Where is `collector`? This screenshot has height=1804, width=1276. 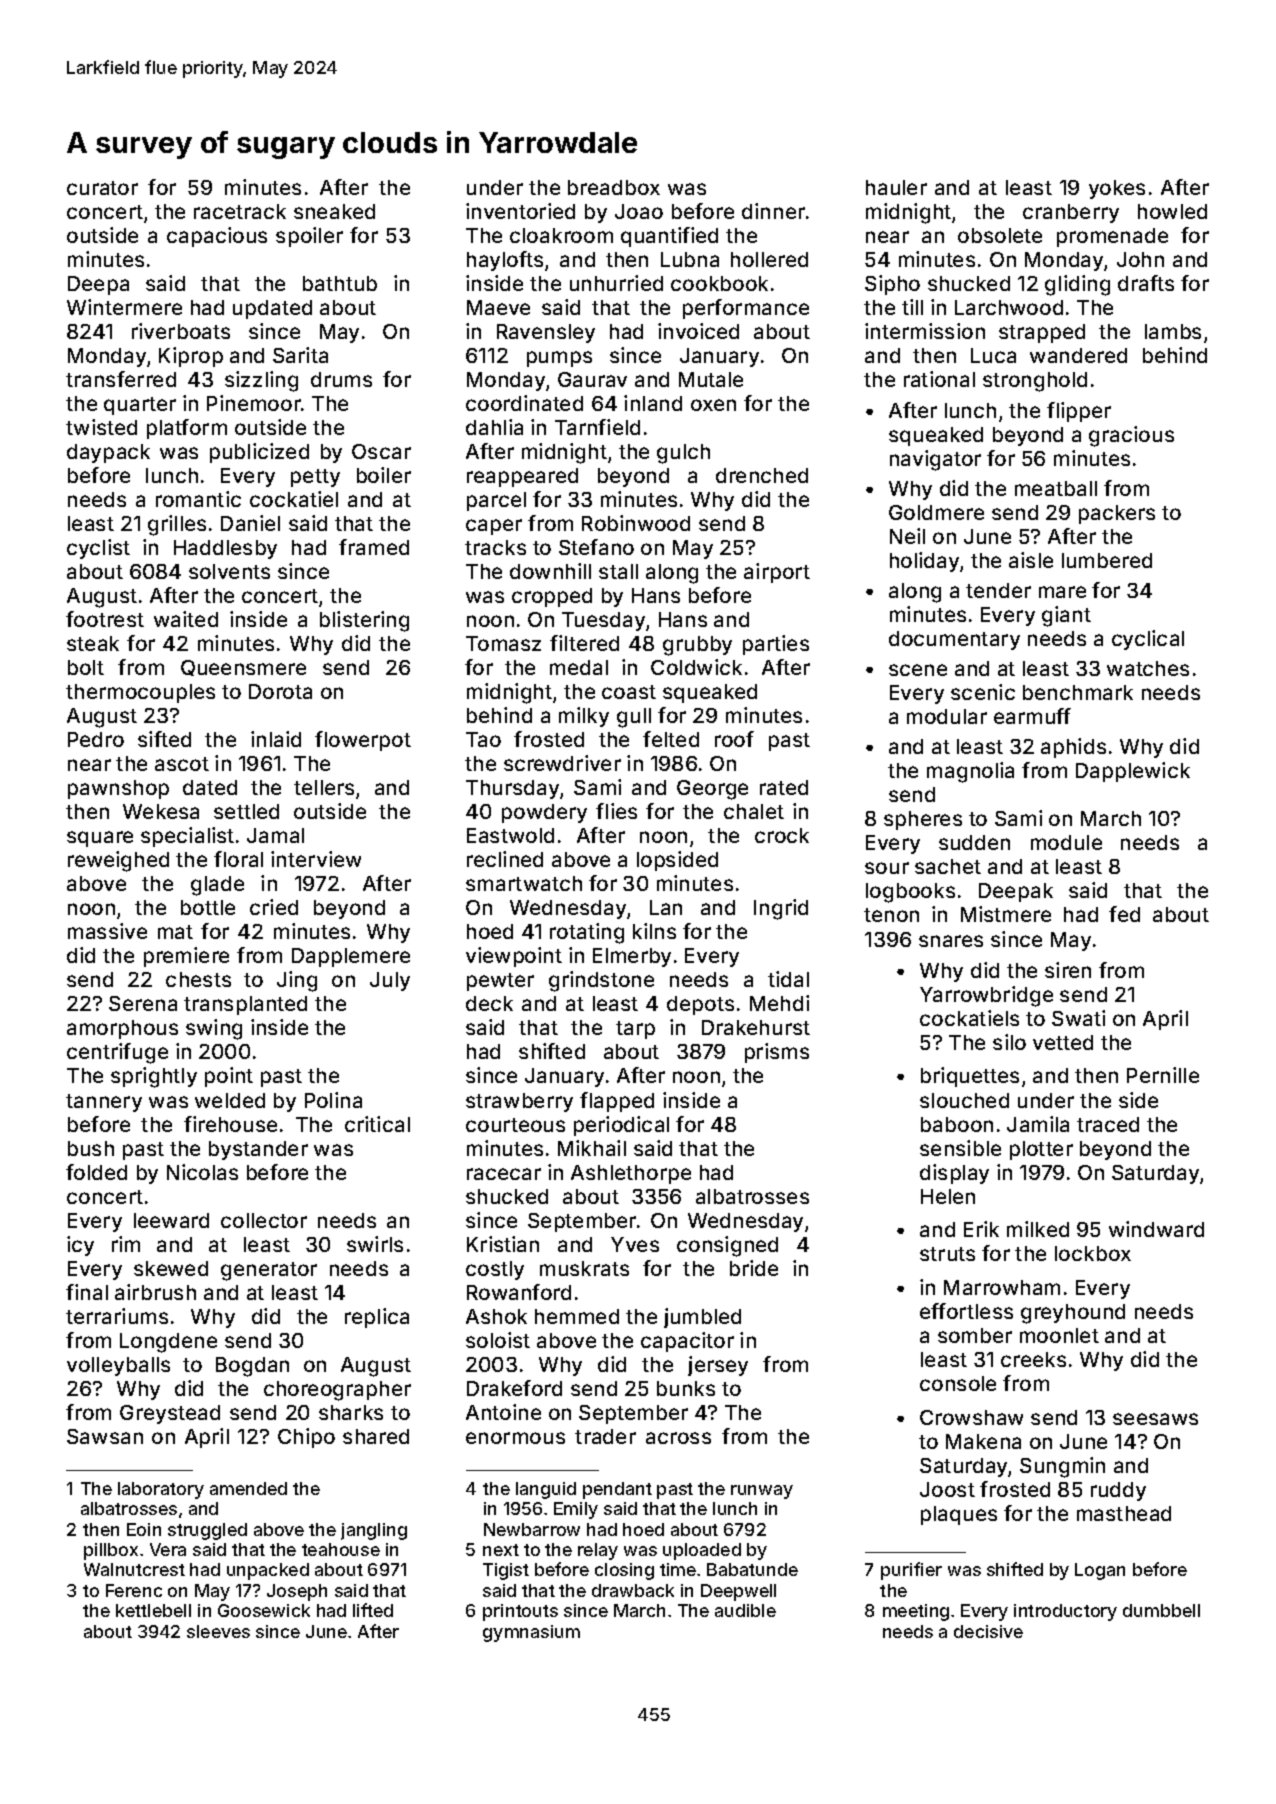
collector is located at coordinates (264, 1220).
